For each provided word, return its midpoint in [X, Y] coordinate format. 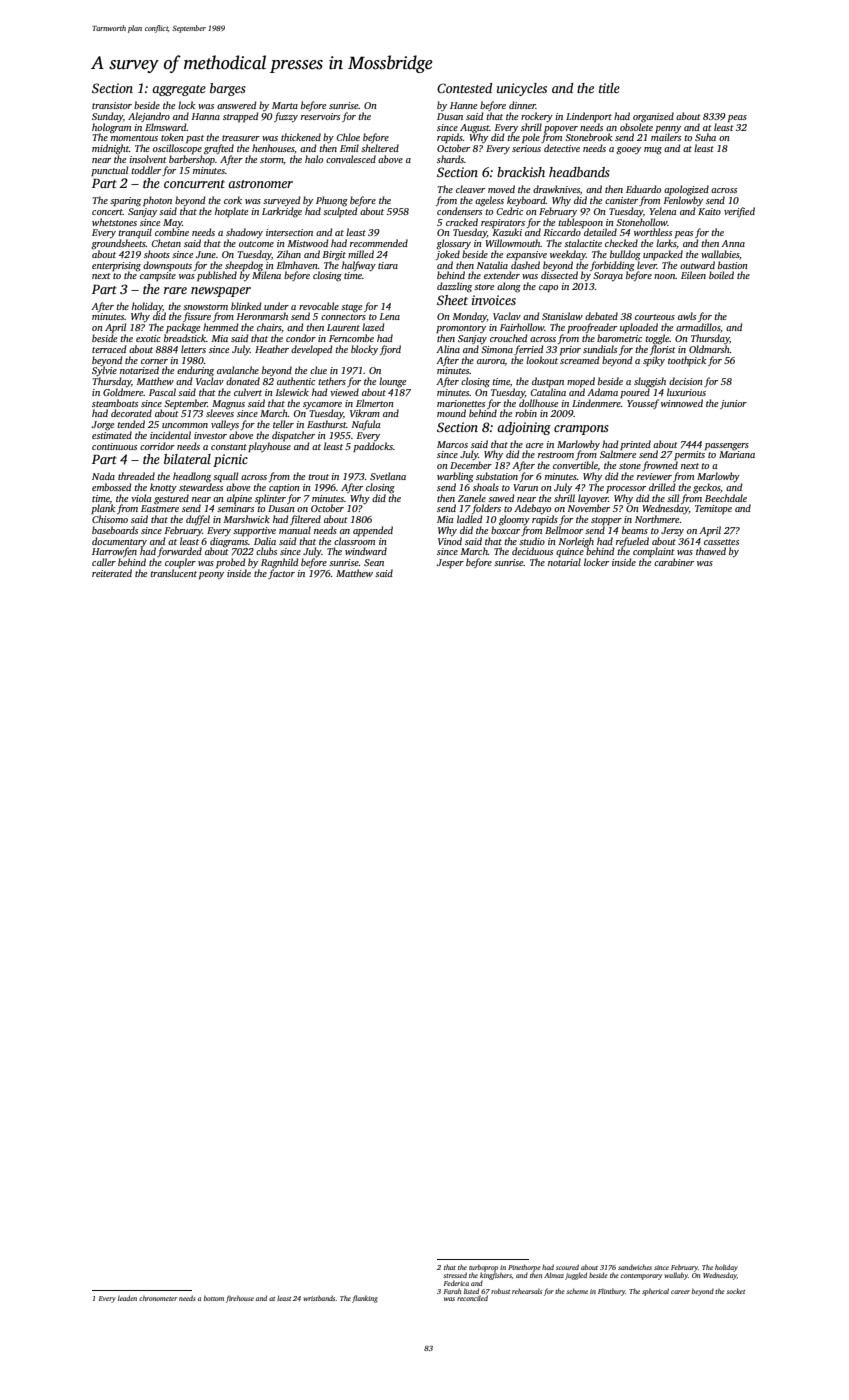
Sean [374, 562]
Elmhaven [297, 265]
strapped [240, 117]
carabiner [674, 562]
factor [281, 574]
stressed [455, 1275]
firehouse [240, 1299]
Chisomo [110, 519]
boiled [721, 275]
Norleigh [576, 542]
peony [211, 575]
